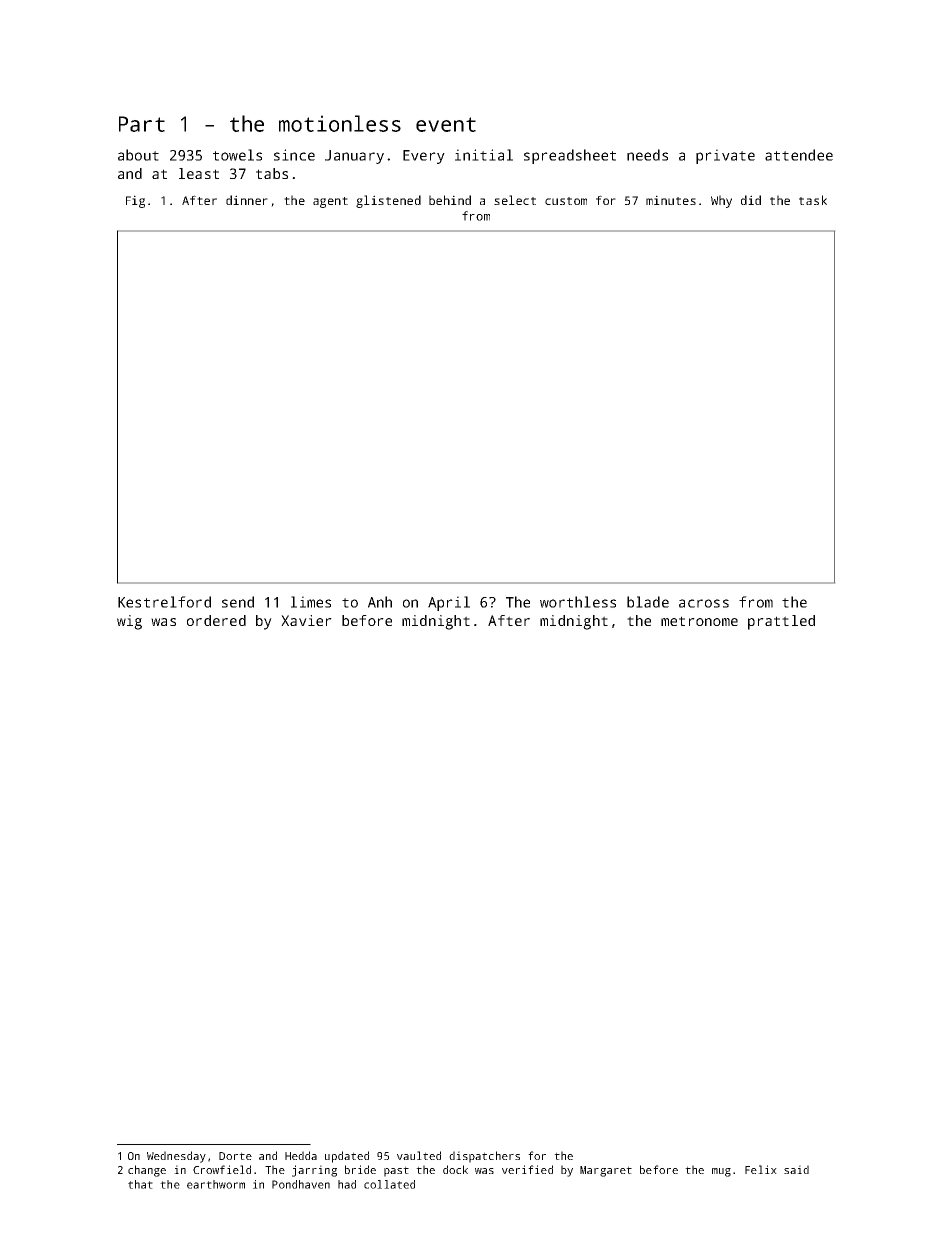  What do you see at coordinates (380, 602) in the screenshot?
I see `Anh` at bounding box center [380, 602].
